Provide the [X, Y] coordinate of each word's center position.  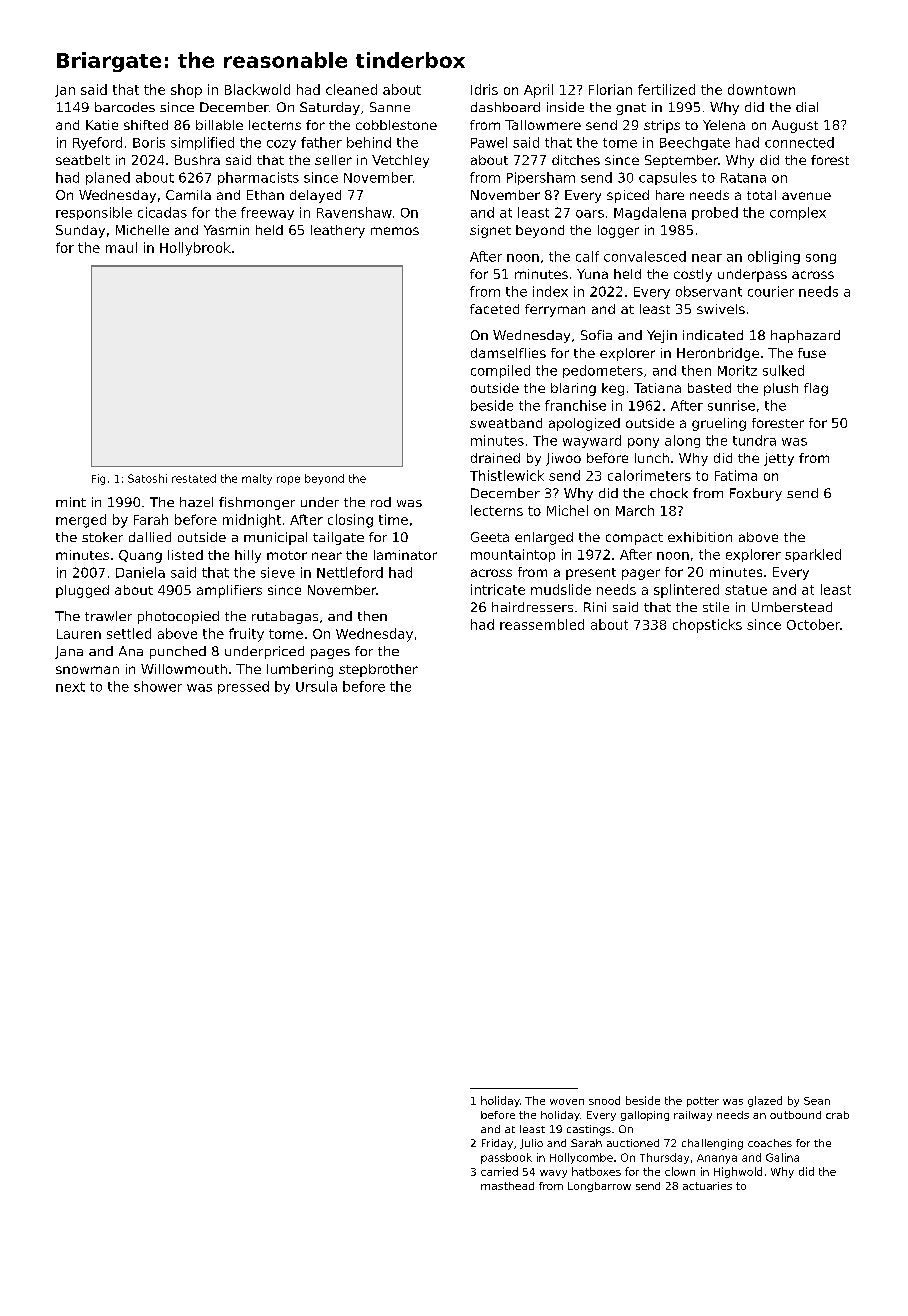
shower [158, 686]
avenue [806, 196]
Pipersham [541, 178]
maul [121, 247]
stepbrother [378, 670]
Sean [817, 1101]
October [813, 624]
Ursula [316, 686]
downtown [761, 89]
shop [186, 91]
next [70, 687]
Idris [484, 89]
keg [613, 389]
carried [499, 1171]
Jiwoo [563, 459]
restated [194, 478]
